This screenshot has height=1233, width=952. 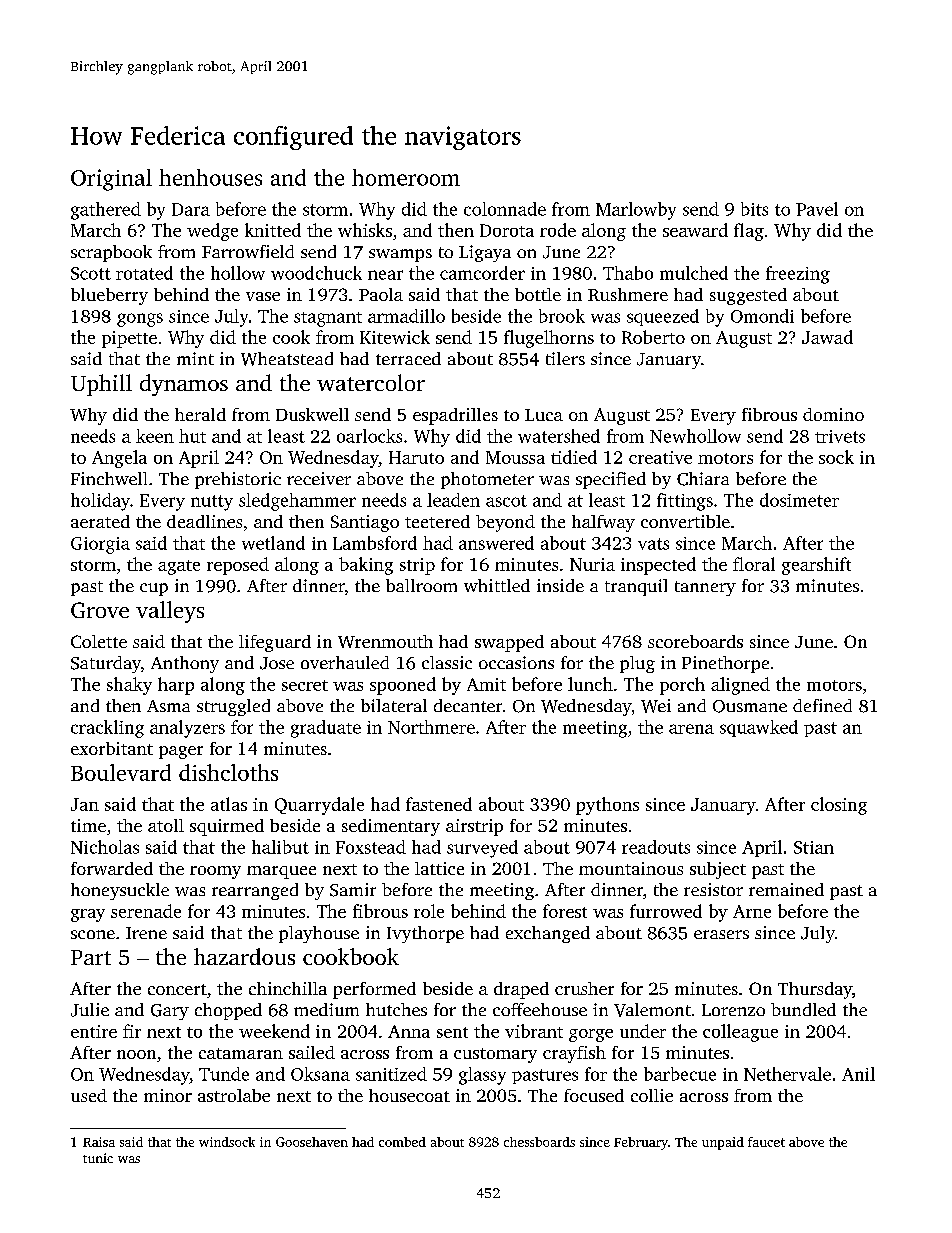 What do you see at coordinates (549, 339) in the screenshot?
I see `flugelhorns` at bounding box center [549, 339].
